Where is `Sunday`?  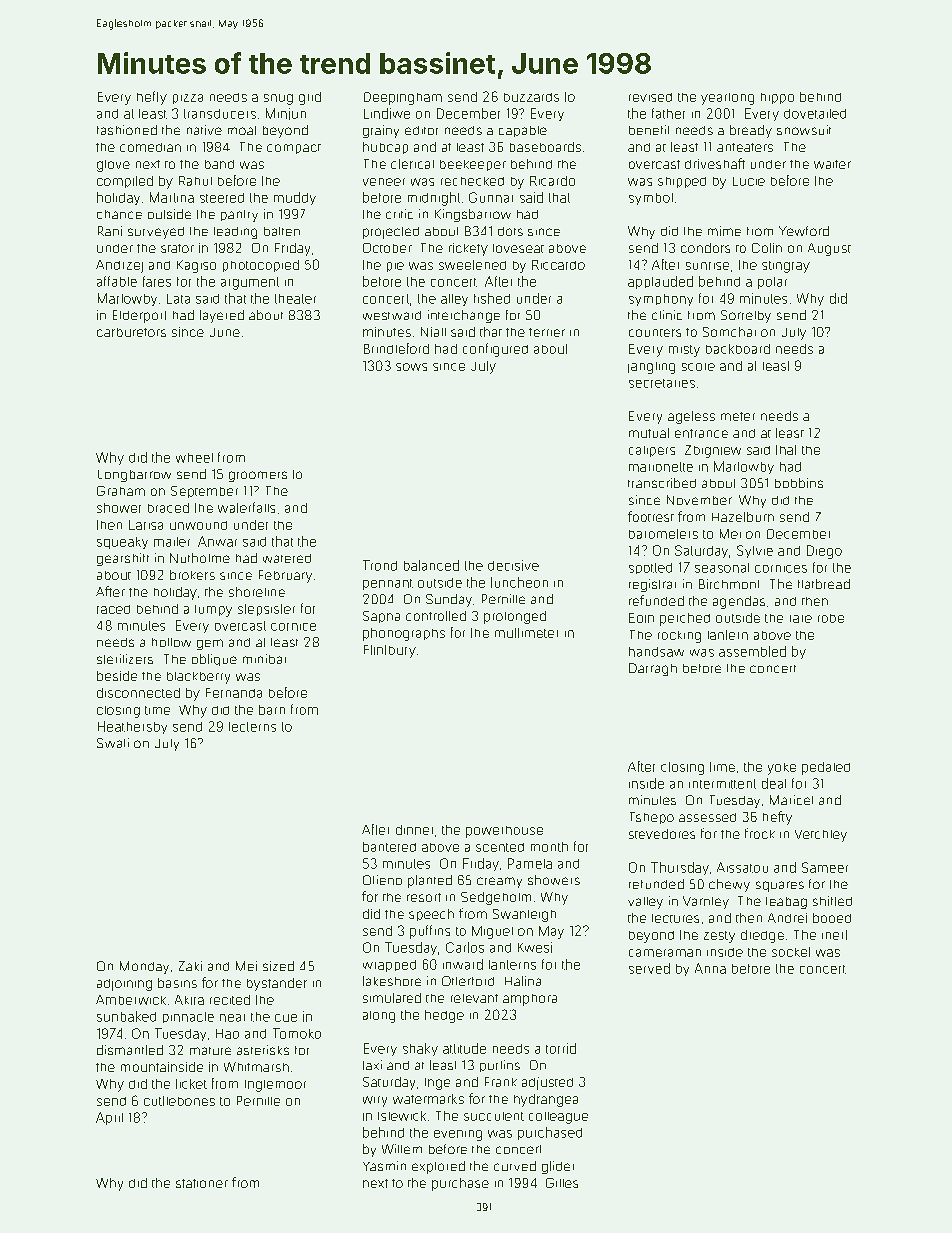
Sunday is located at coordinates (449, 600).
